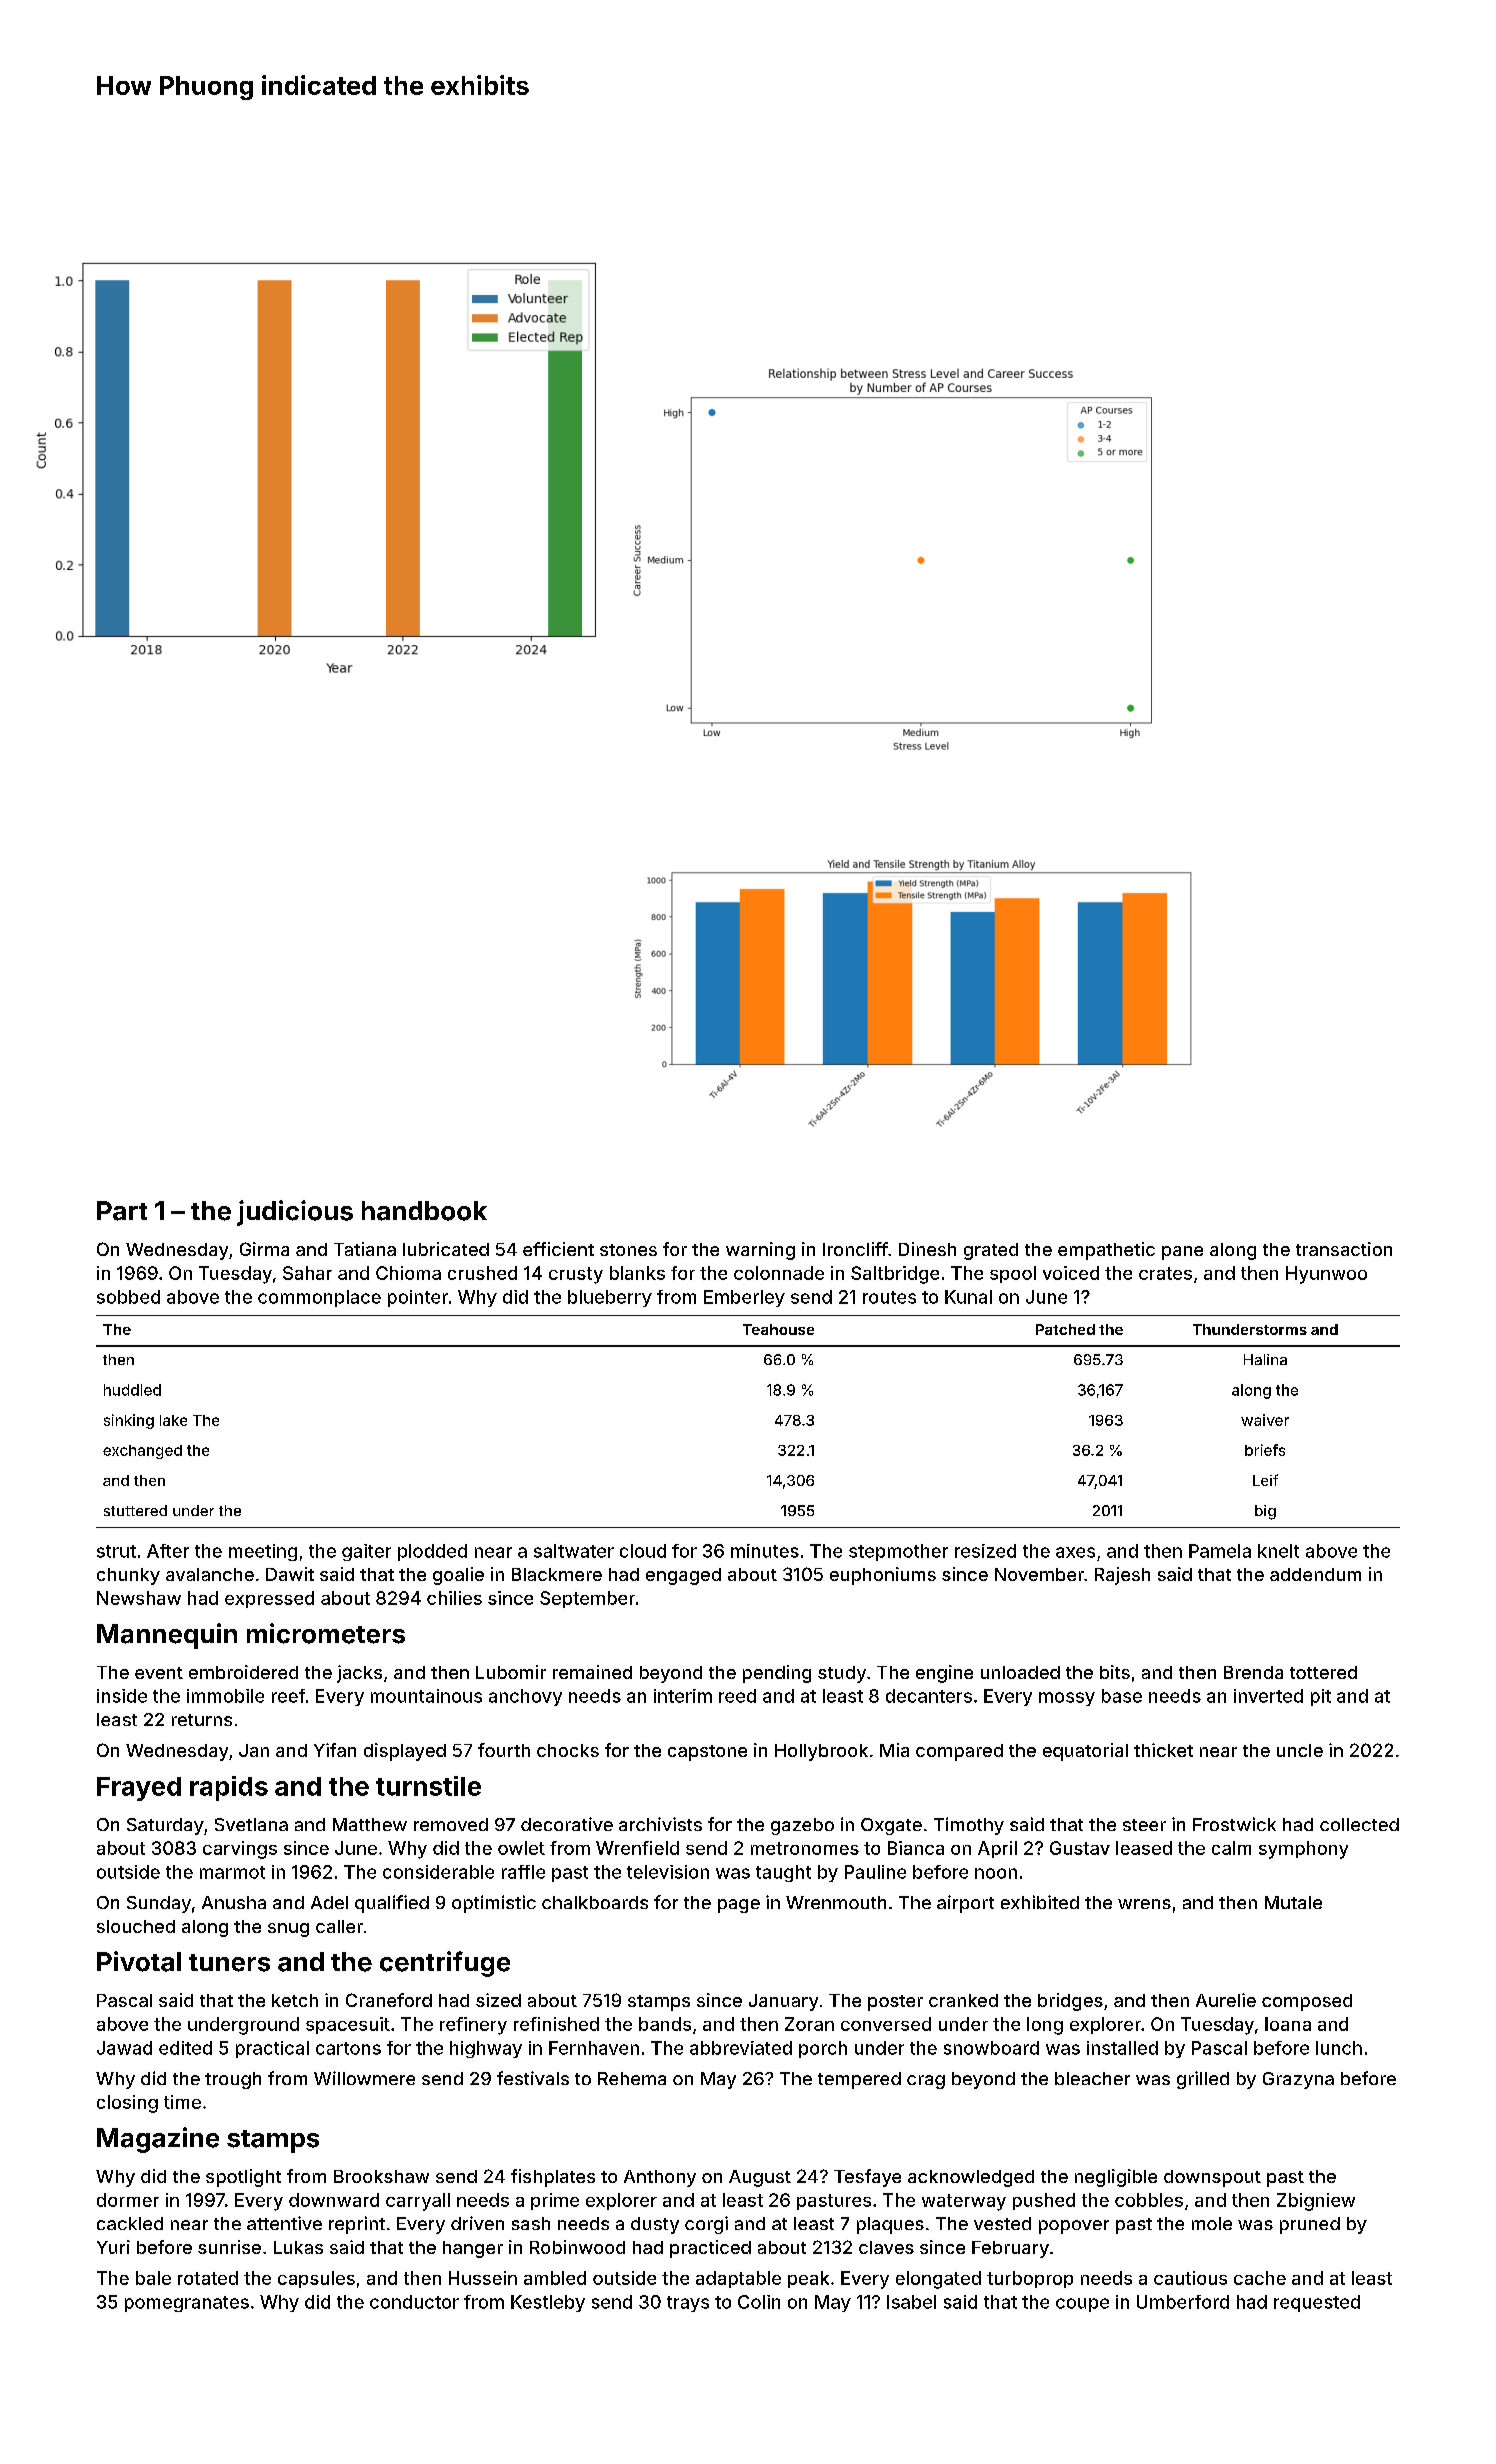 Image resolution: width=1496 pixels, height=2464 pixels. What do you see at coordinates (556, 2024) in the page?
I see `refinished` at bounding box center [556, 2024].
